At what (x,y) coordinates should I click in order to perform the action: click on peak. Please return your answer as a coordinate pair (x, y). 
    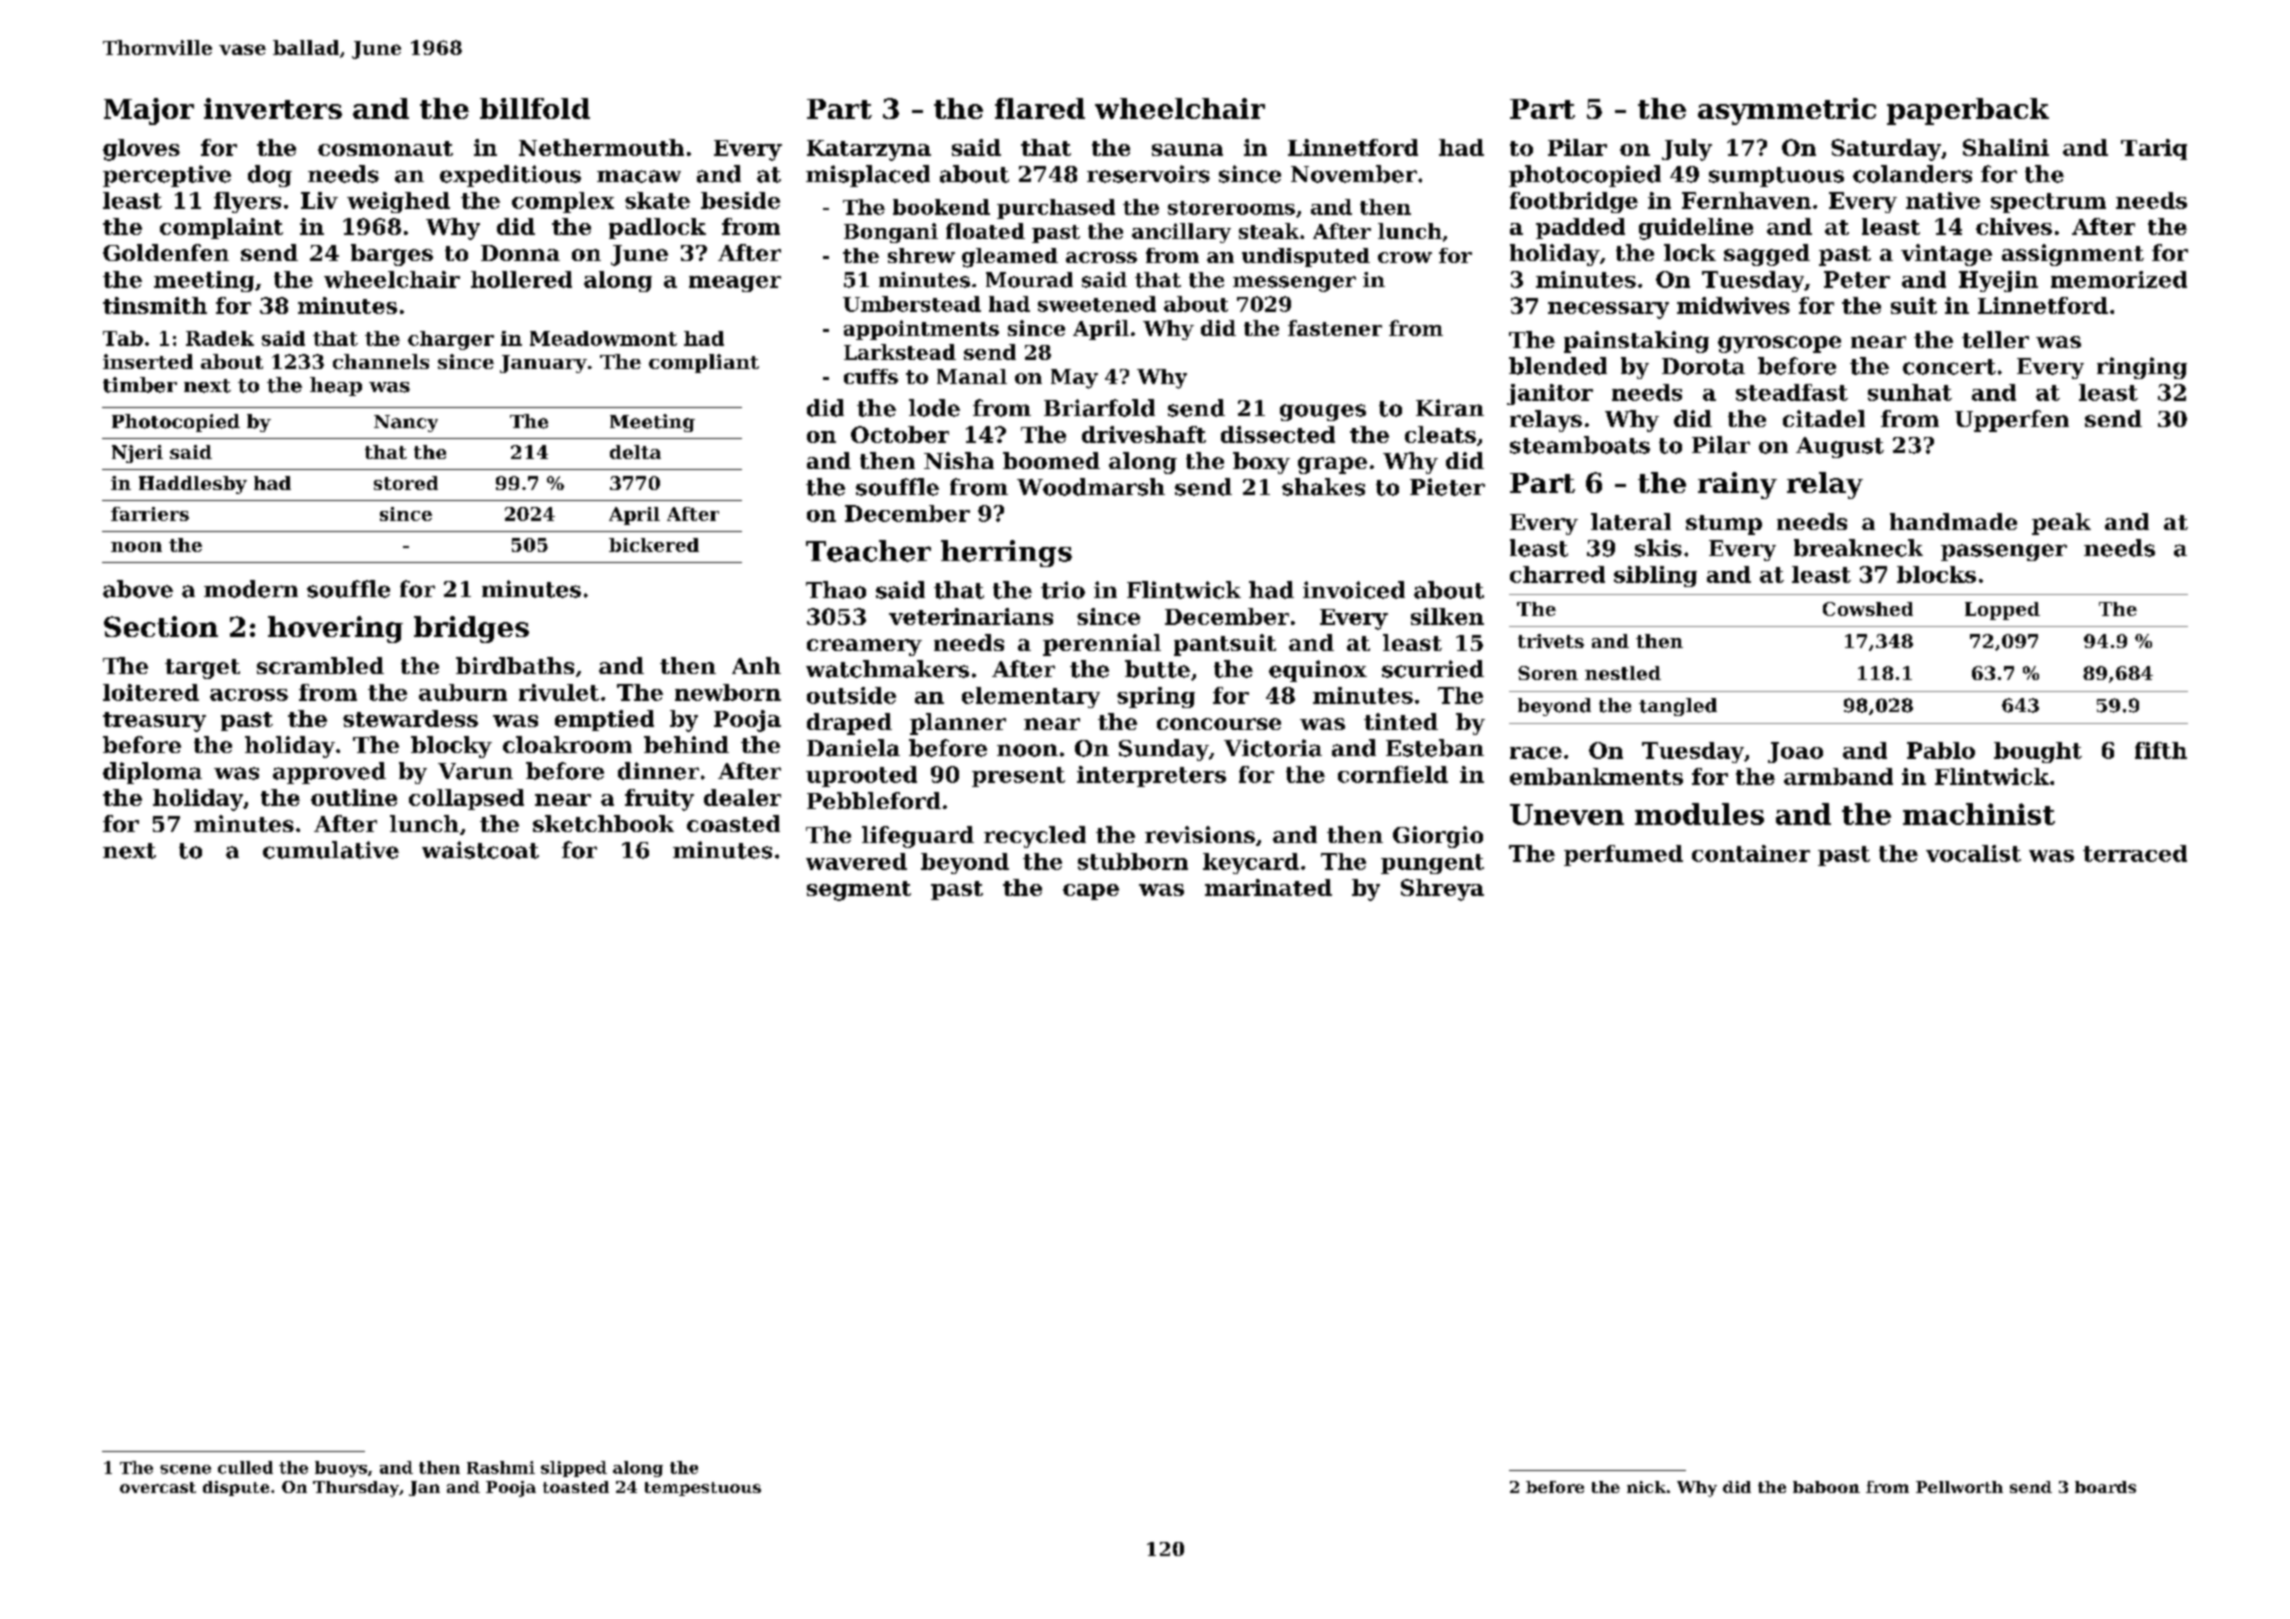
    Looking at the image, I should click on (2061, 524).
